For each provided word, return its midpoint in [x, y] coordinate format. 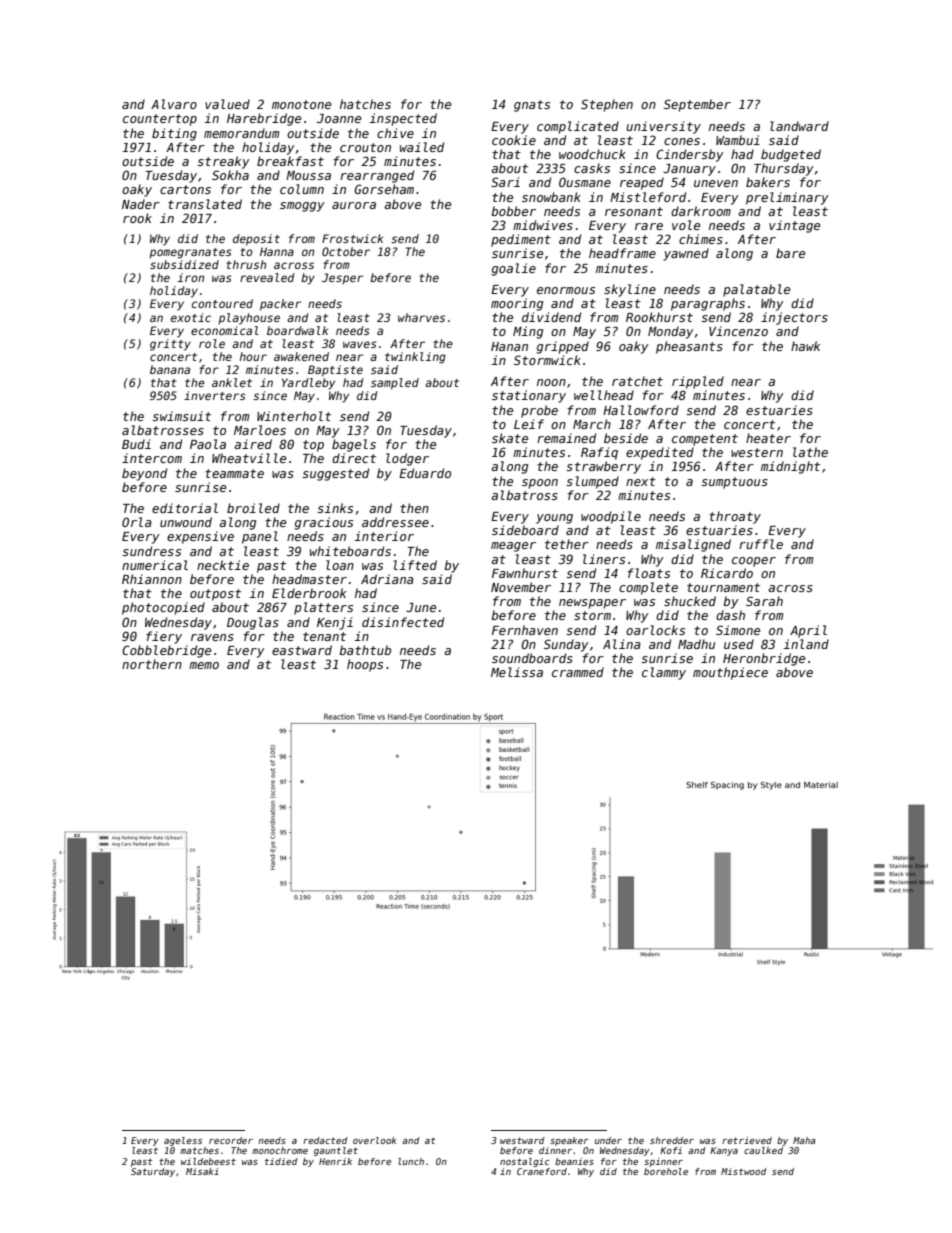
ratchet [637, 381]
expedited [660, 453]
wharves [421, 317]
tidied [281, 1161]
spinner [663, 1162]
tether [567, 544]
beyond [144, 474]
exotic [191, 317]
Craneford [542, 1171]
